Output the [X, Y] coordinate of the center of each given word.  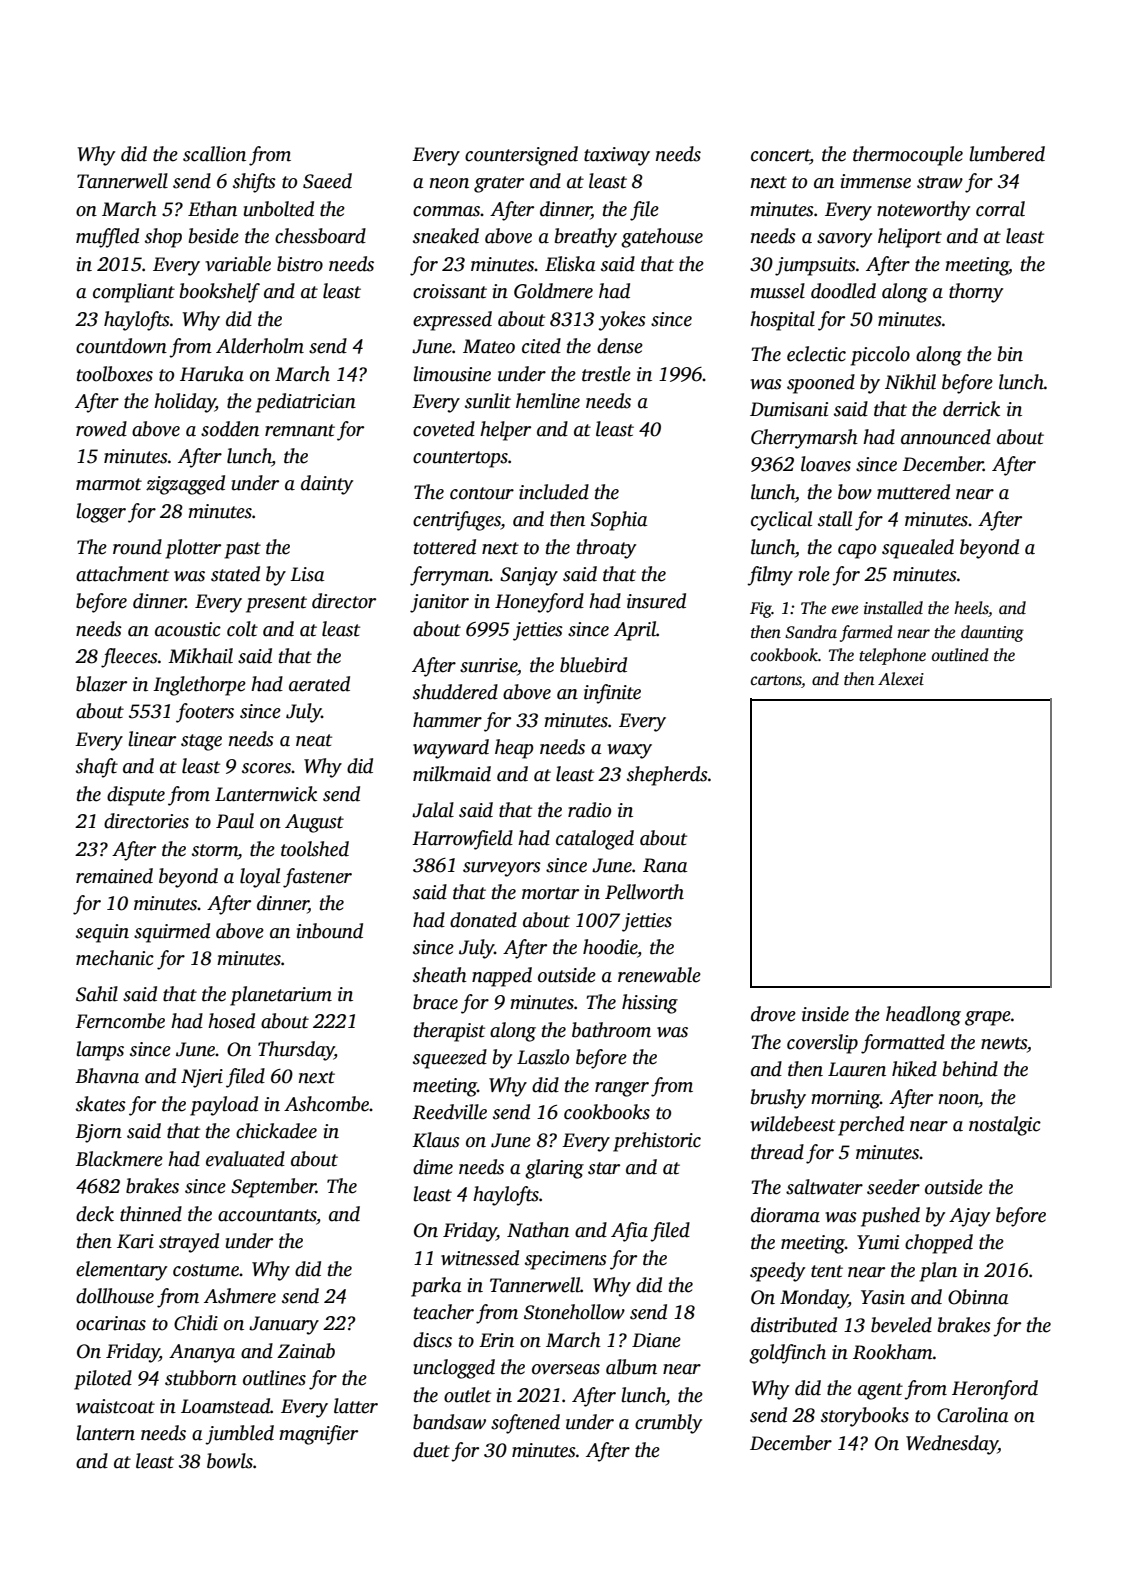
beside [214, 236]
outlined [960, 655]
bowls [230, 1461]
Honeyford [539, 603]
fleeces [129, 658]
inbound [330, 931]
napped [502, 977]
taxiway [617, 156]
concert [780, 156]
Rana [665, 865]
